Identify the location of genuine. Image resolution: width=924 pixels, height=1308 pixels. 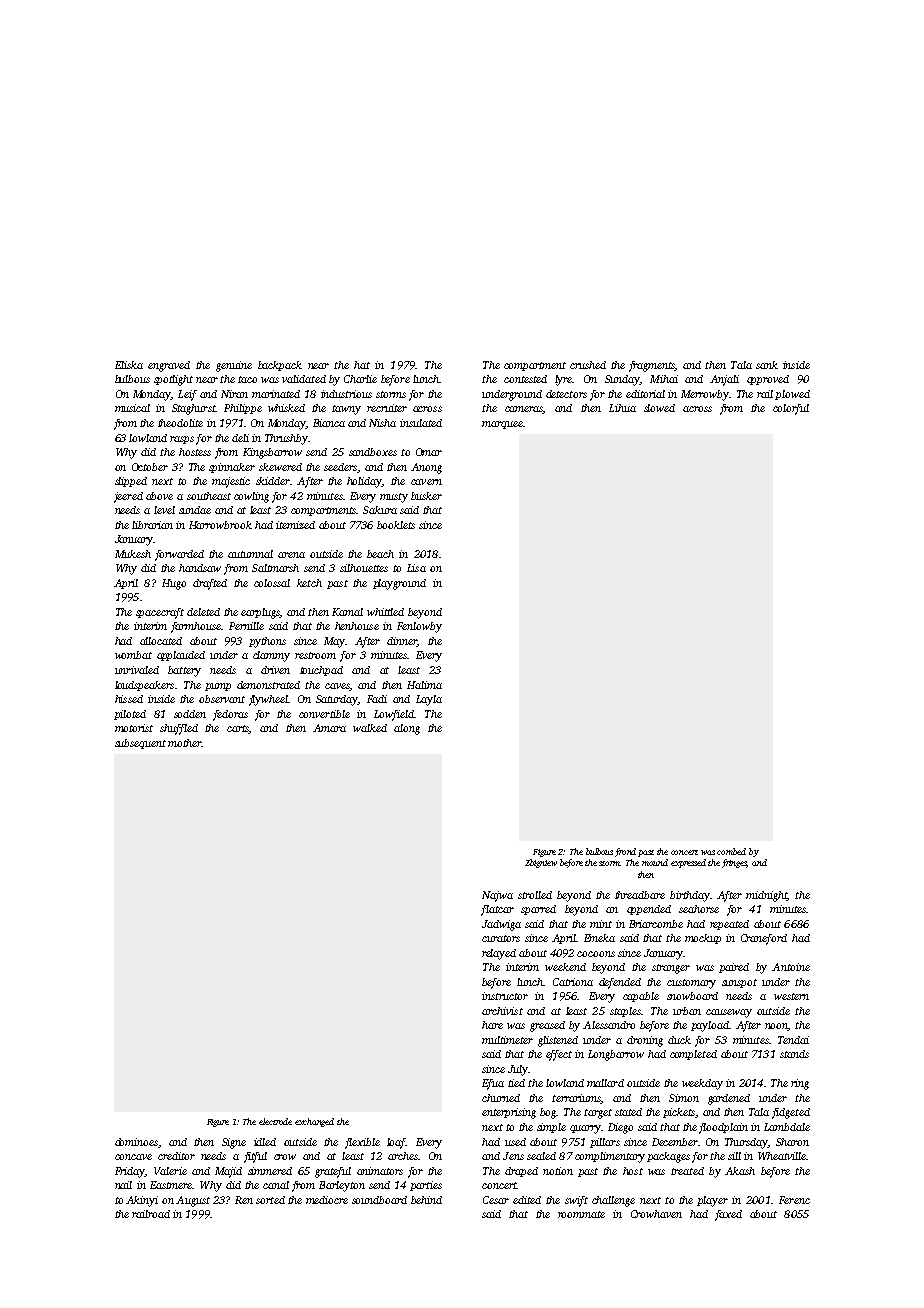
(234, 366).
